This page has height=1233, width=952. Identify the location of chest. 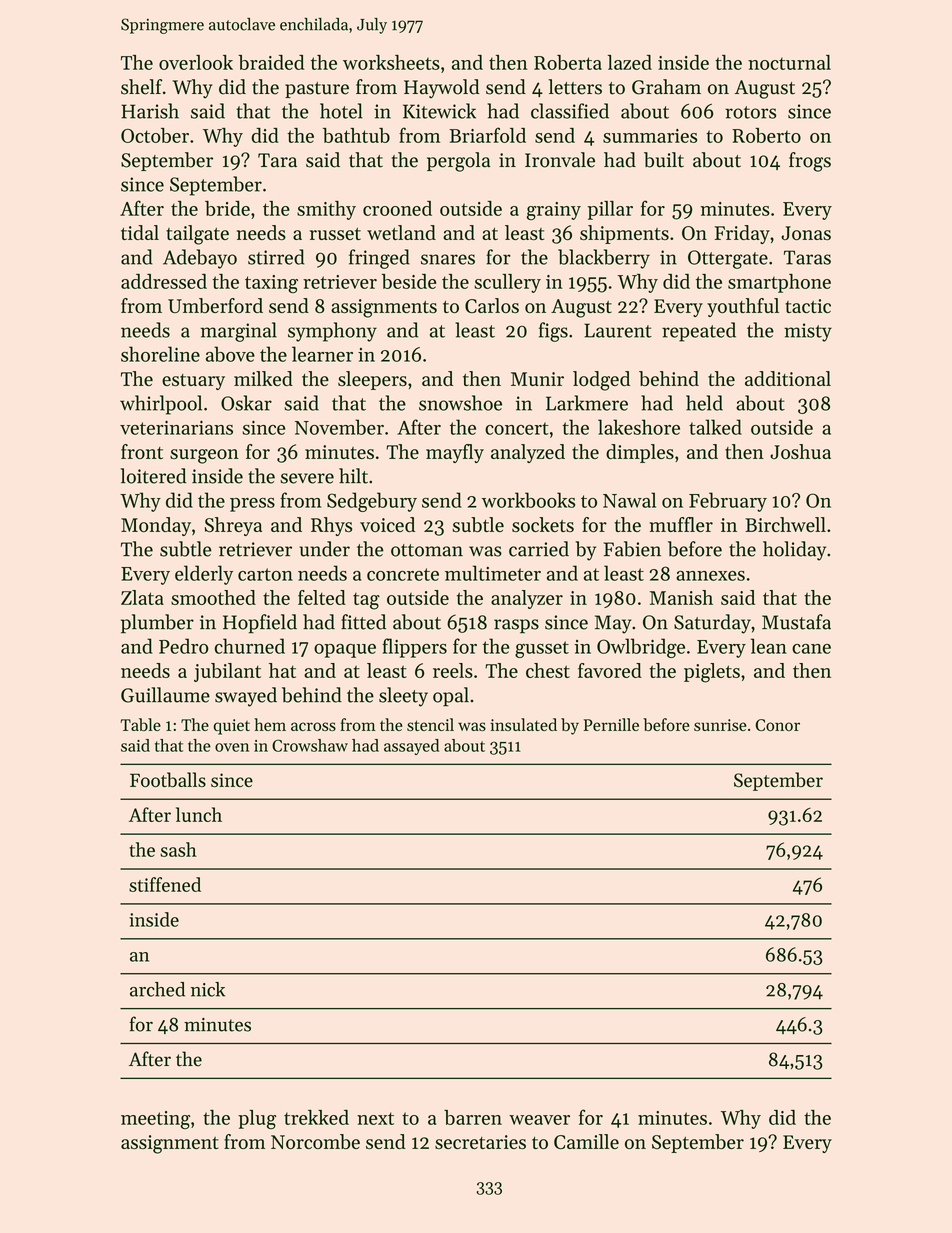
(548, 670).
